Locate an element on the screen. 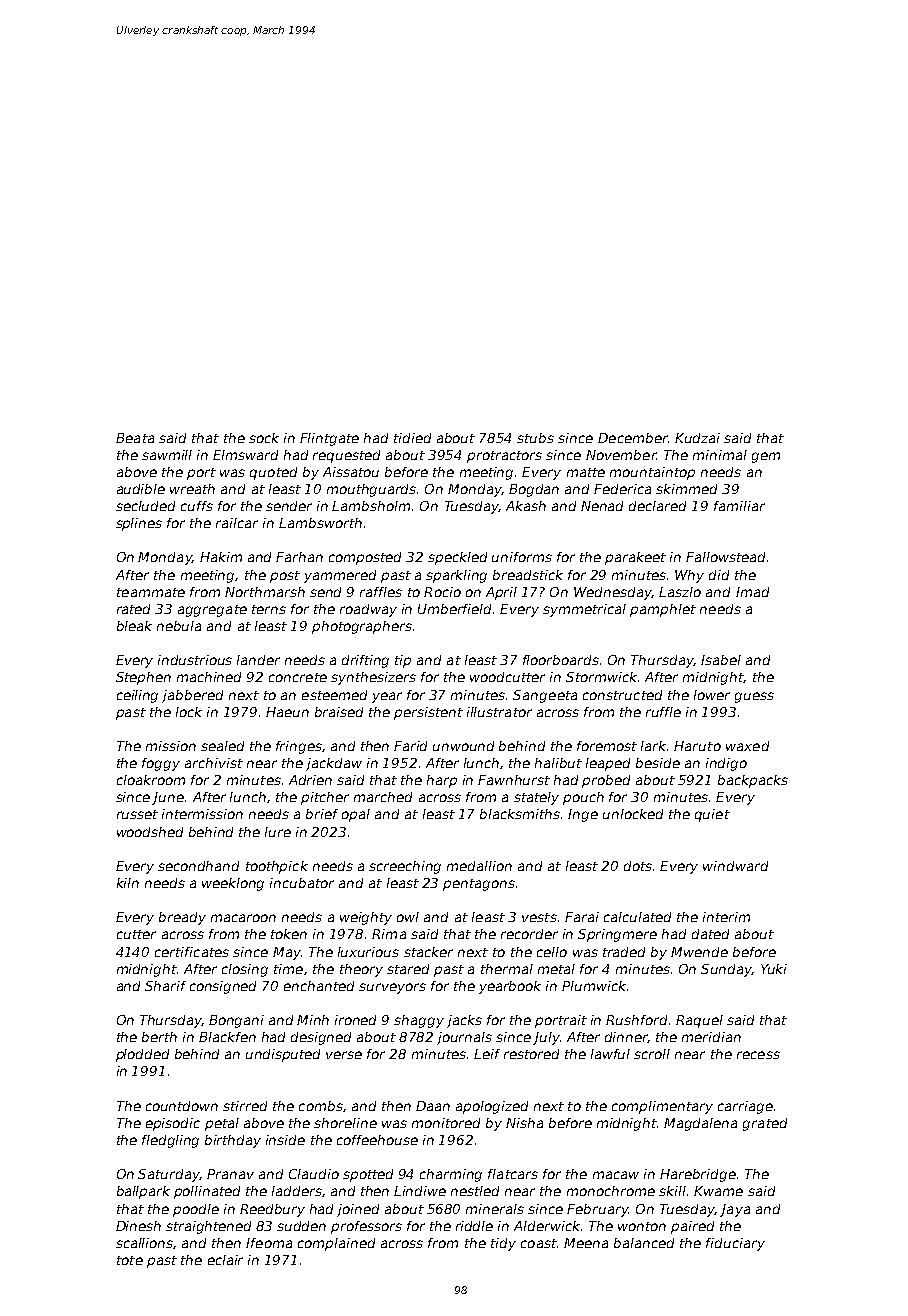 Image resolution: width=908 pixels, height=1316 pixels. drifting is located at coordinates (365, 661).
